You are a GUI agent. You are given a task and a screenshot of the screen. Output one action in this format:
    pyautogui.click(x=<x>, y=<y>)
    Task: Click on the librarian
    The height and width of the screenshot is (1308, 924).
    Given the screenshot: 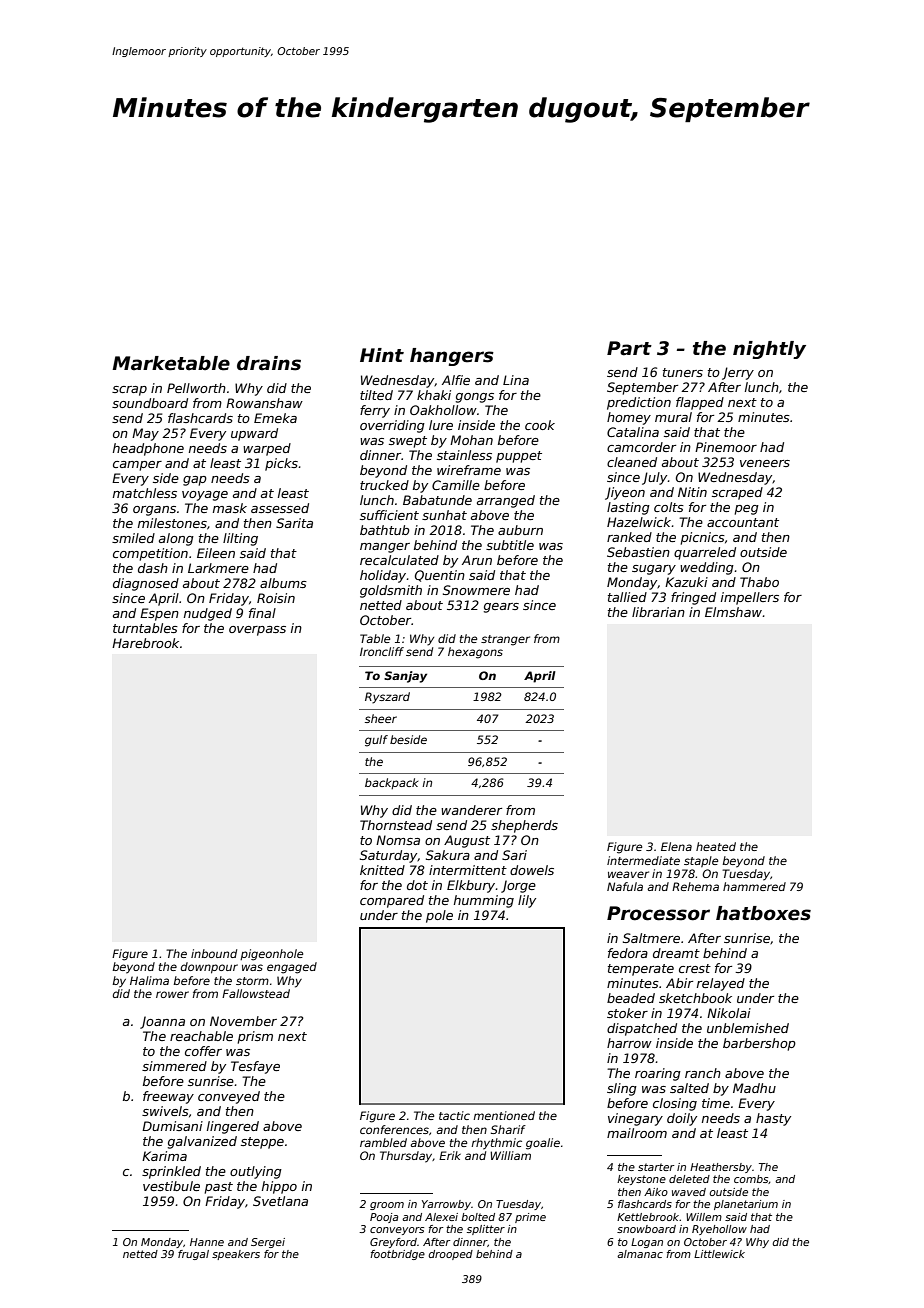 What is the action you would take?
    pyautogui.click(x=658, y=612)
